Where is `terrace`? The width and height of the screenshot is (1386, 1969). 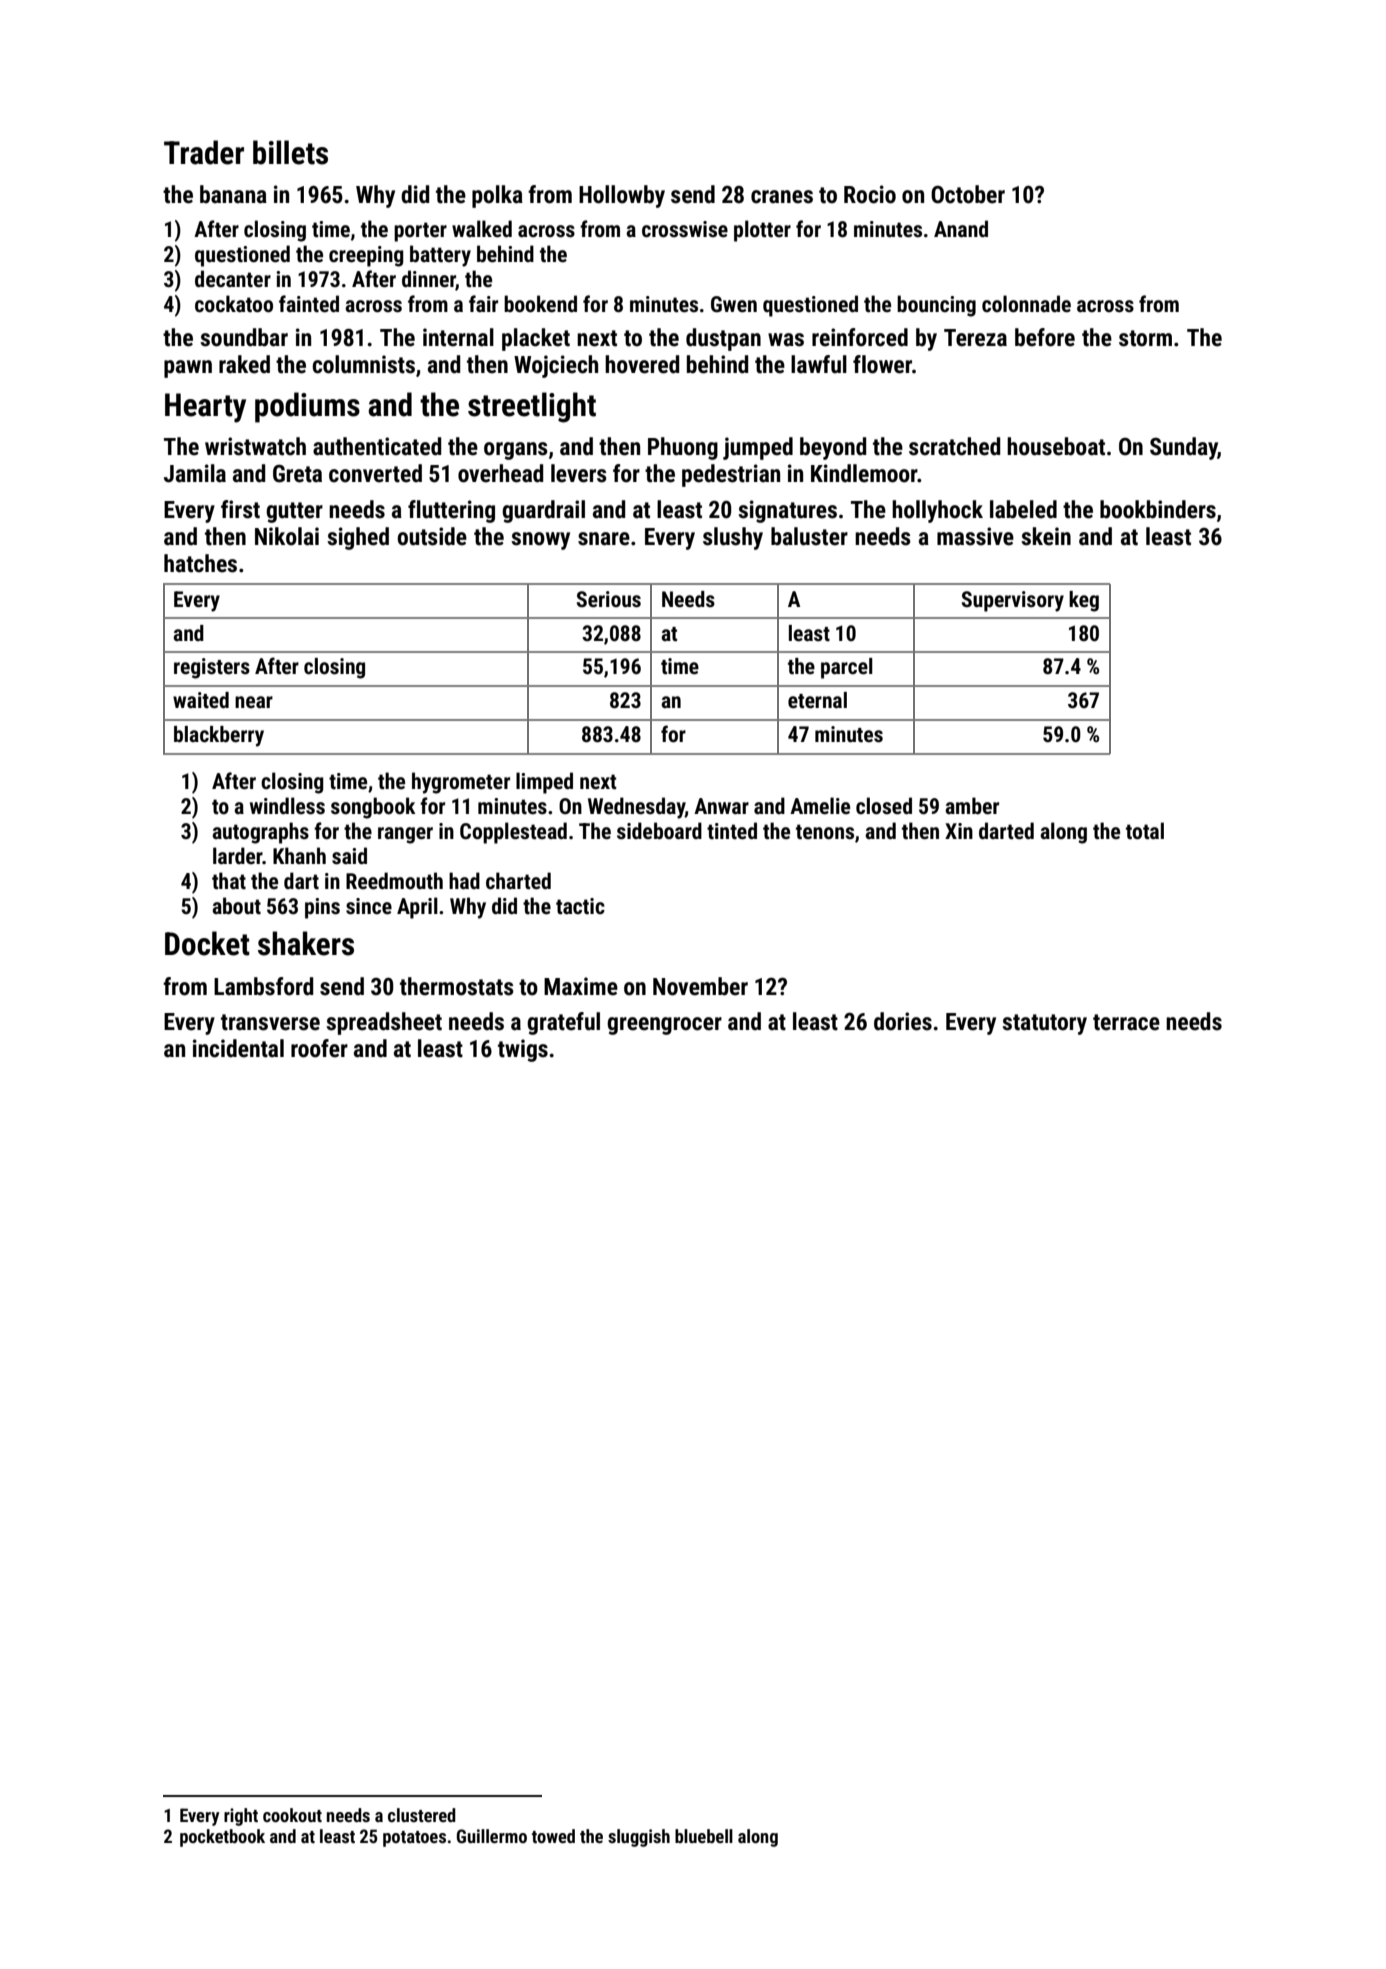
terrace is located at coordinates (1126, 1022).
